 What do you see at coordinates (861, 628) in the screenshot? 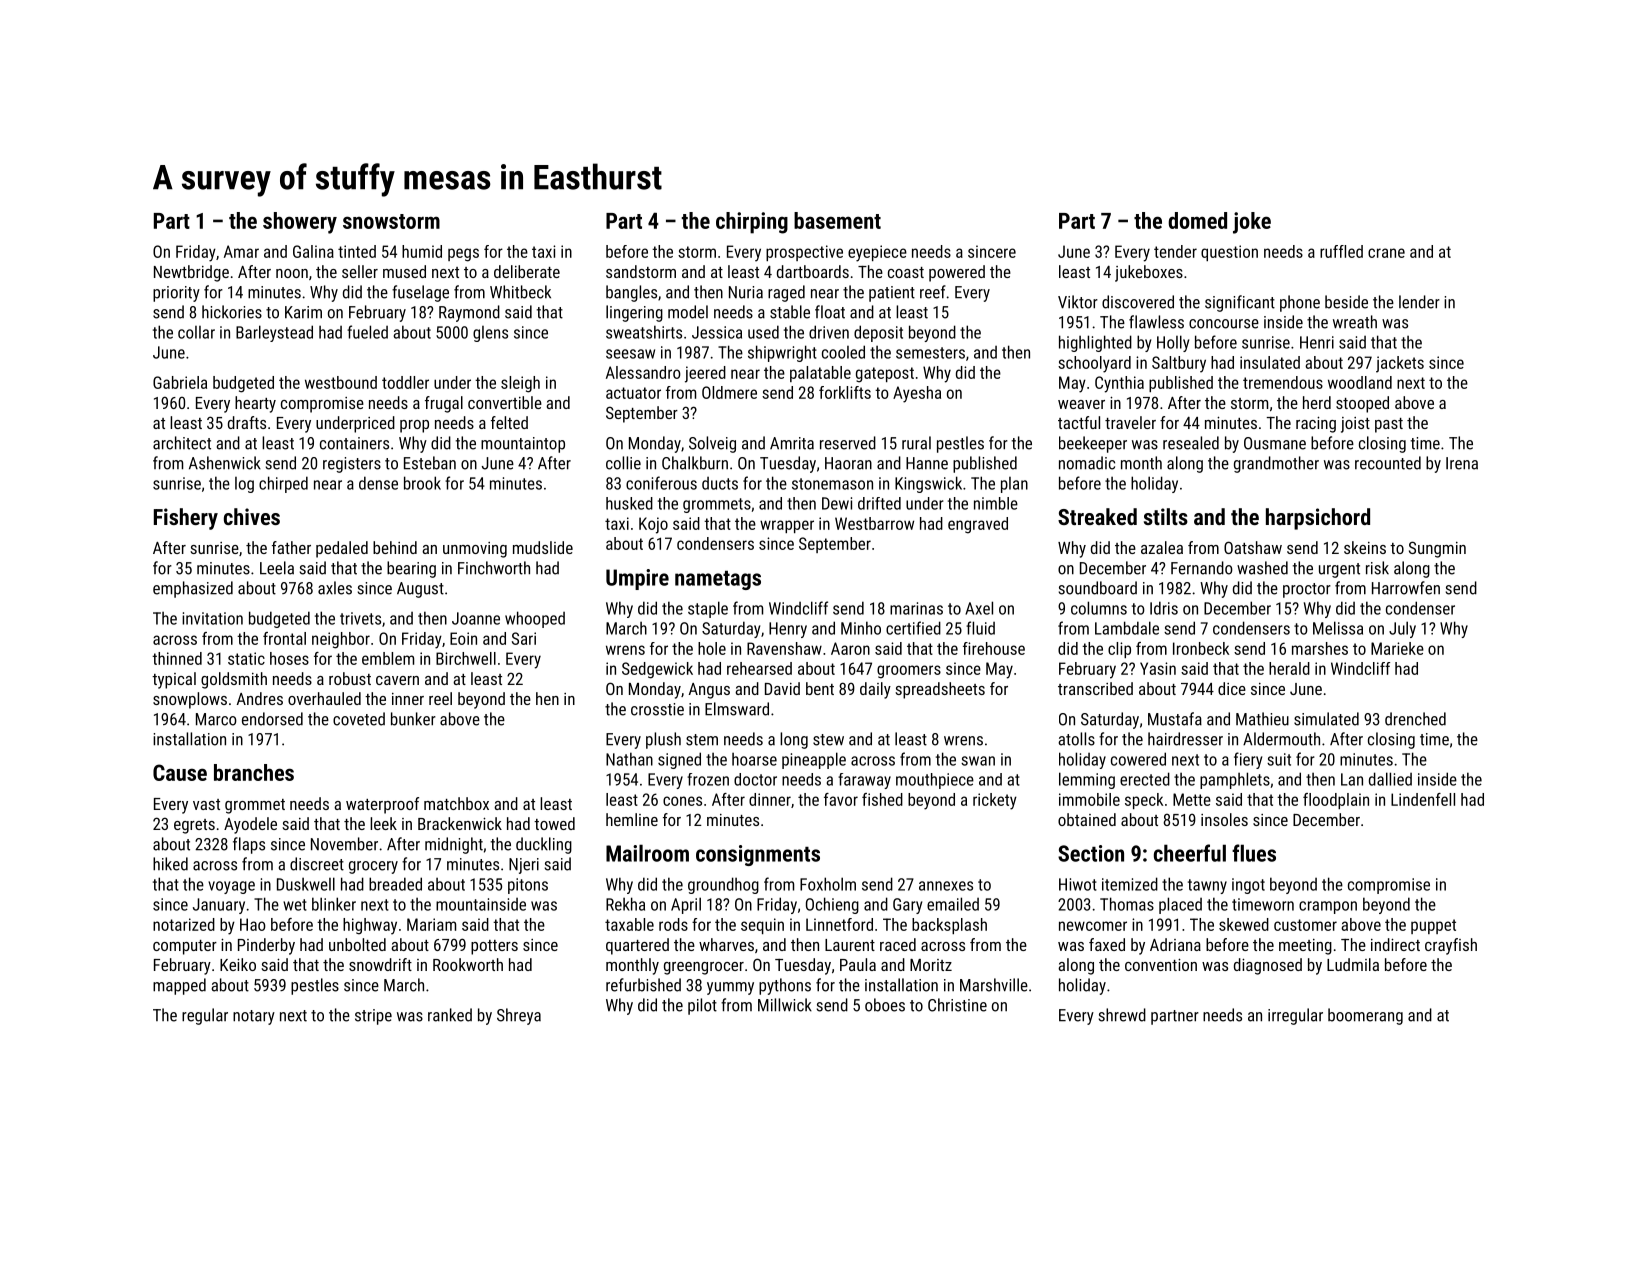
I see `Minho` at bounding box center [861, 628].
